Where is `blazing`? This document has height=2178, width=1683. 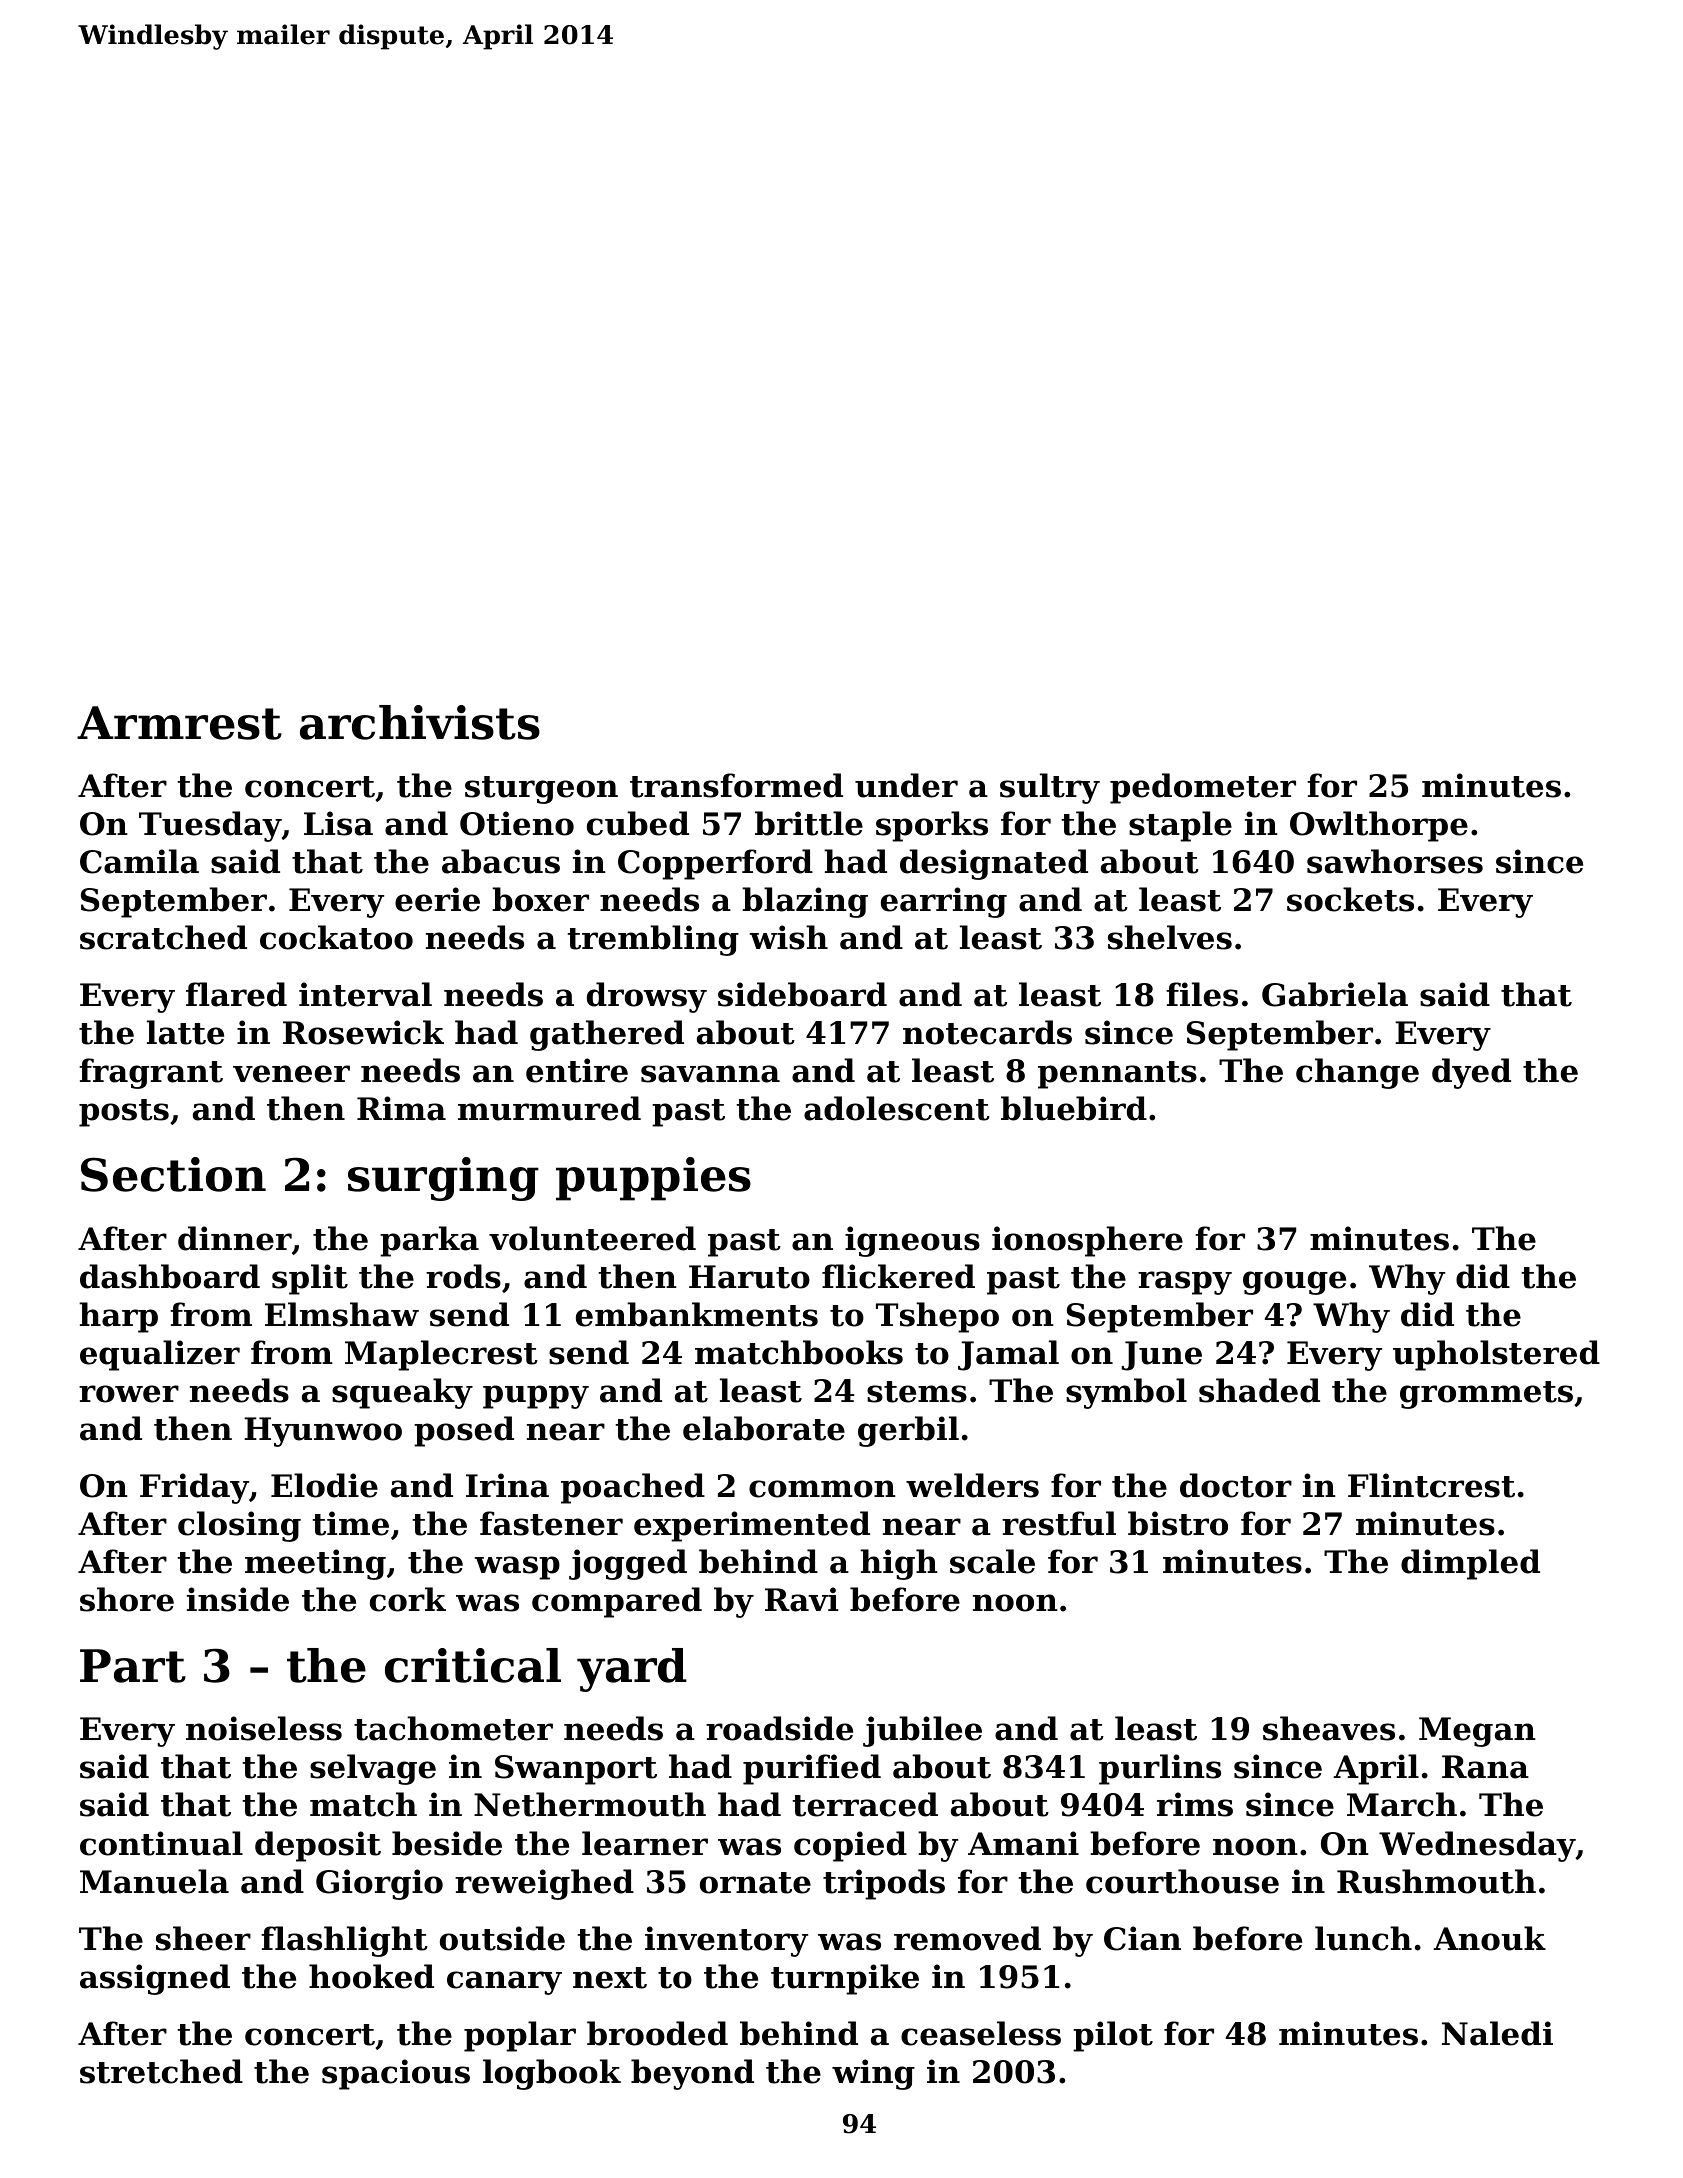
blazing is located at coordinates (805, 902).
